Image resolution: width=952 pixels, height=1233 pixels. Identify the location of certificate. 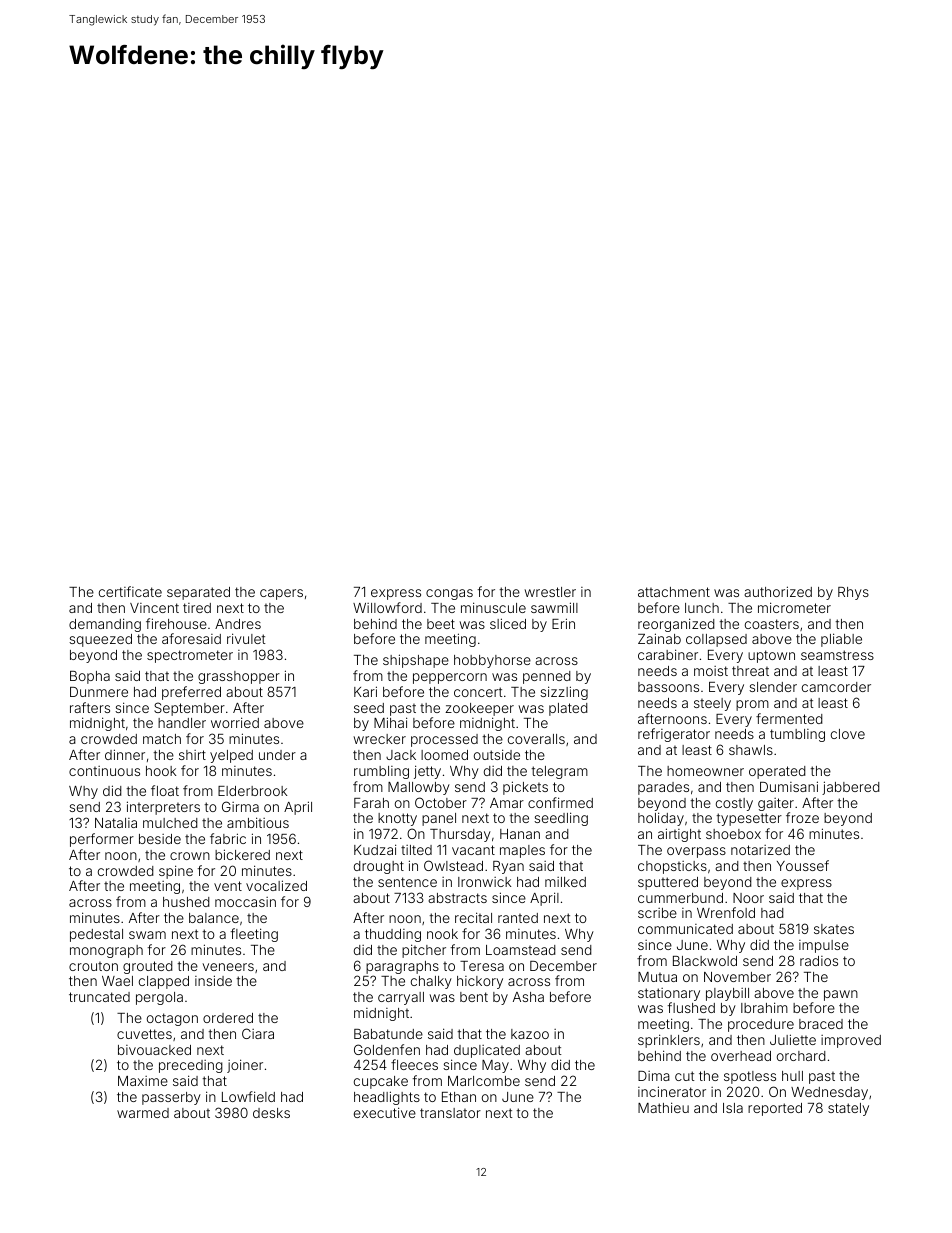
(130, 591).
